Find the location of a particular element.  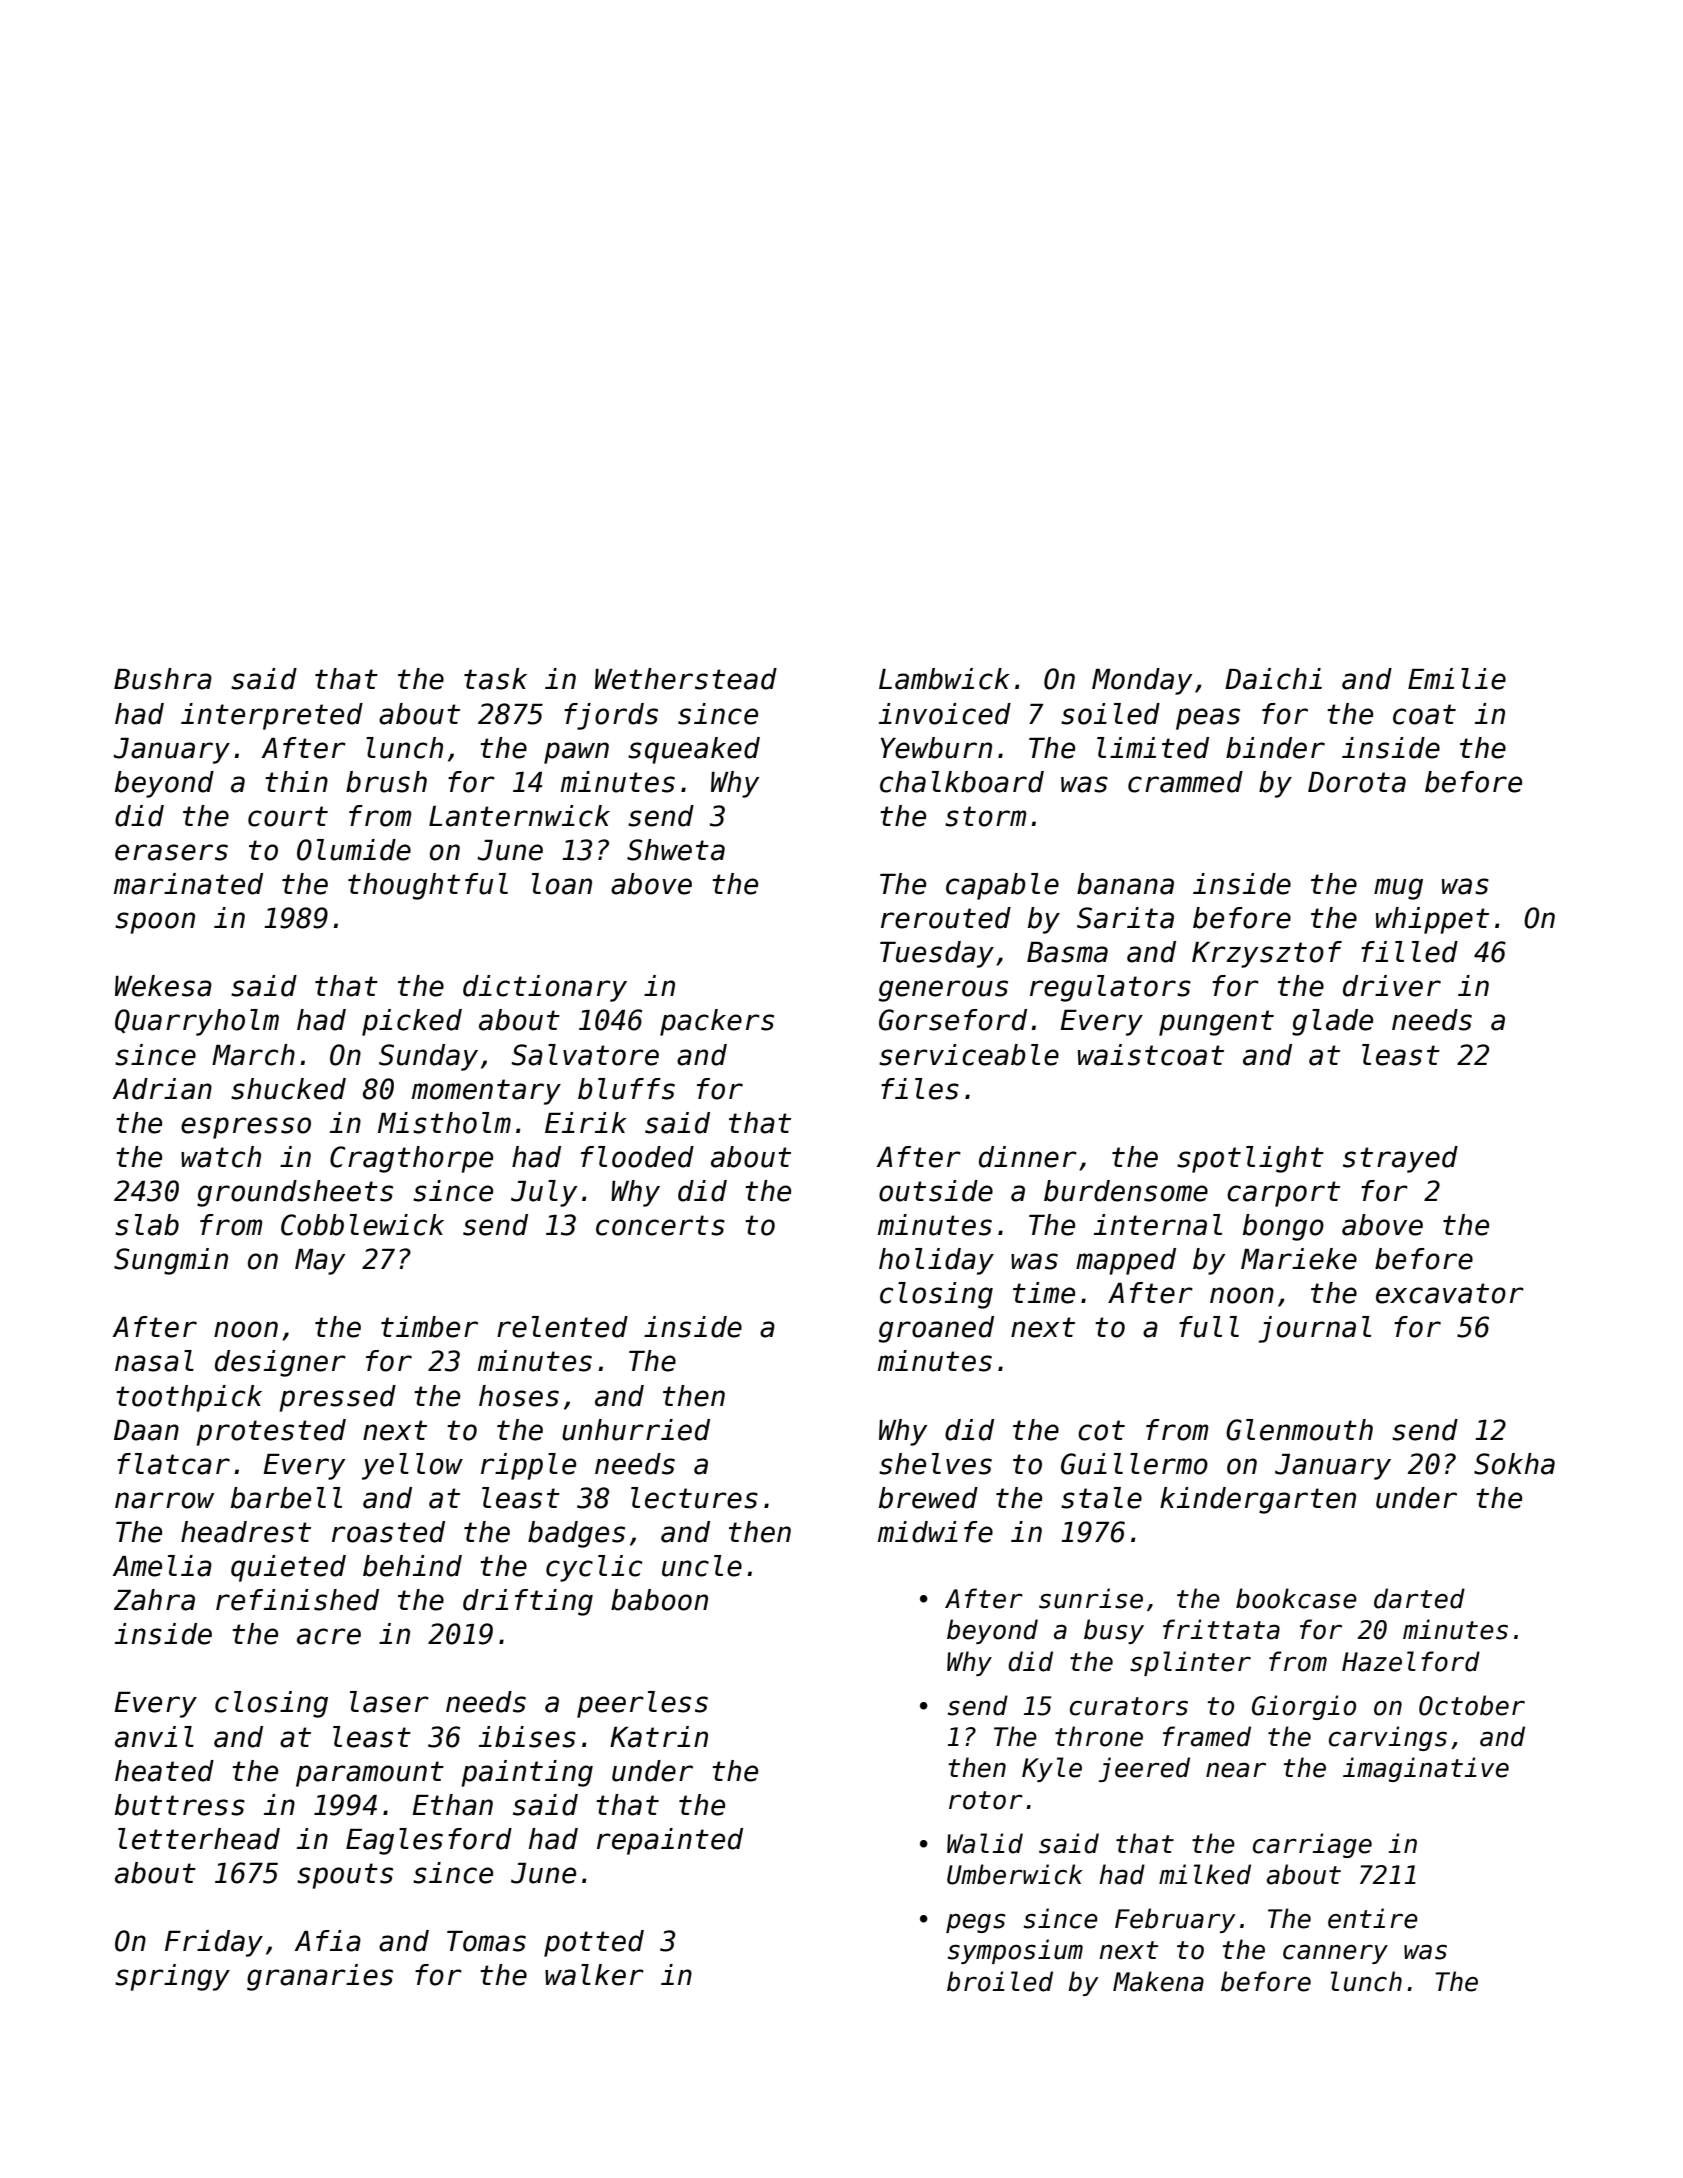

Sokha is located at coordinates (1514, 1464).
